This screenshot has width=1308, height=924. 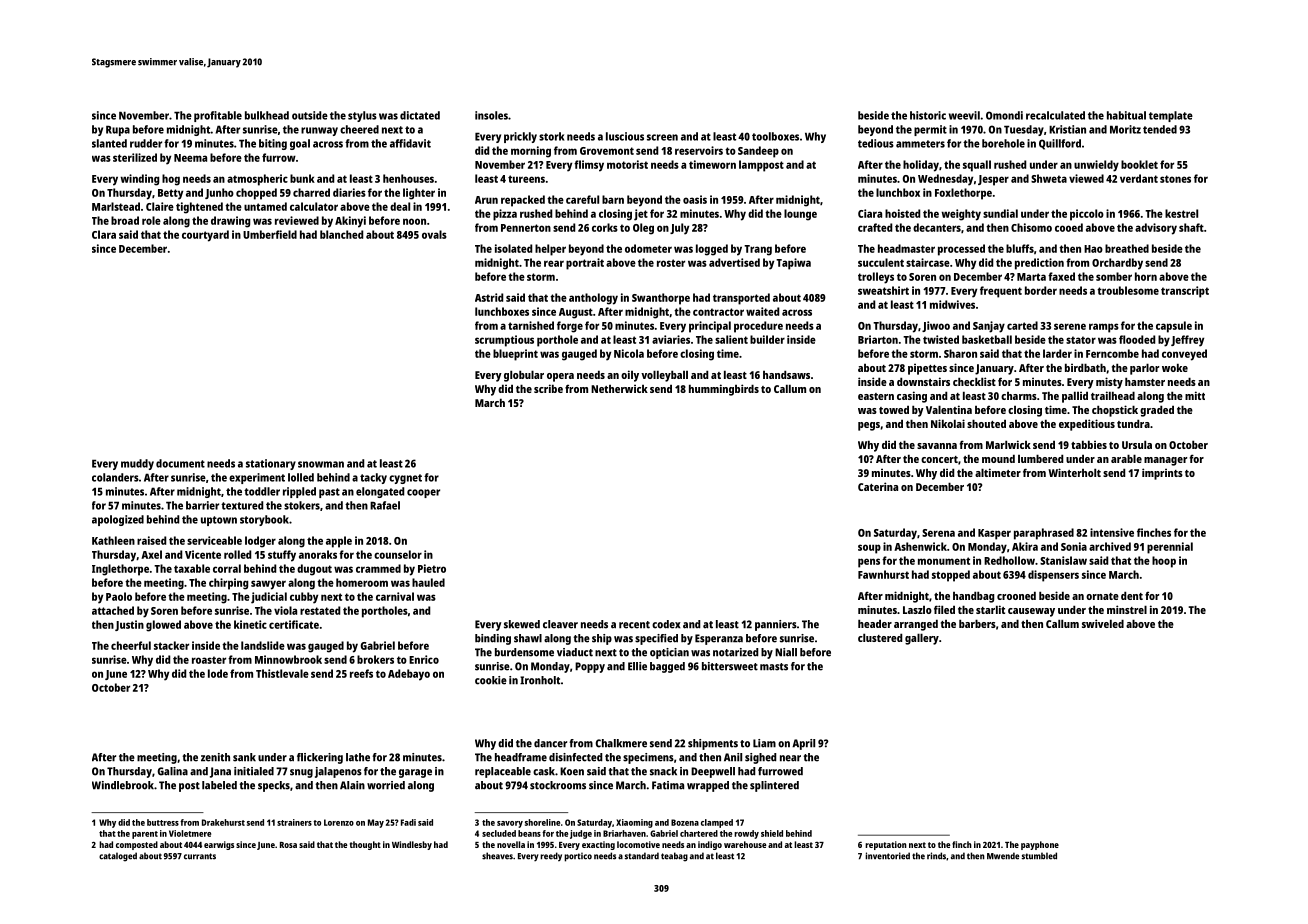 I want to click on codex, so click(x=666, y=624).
